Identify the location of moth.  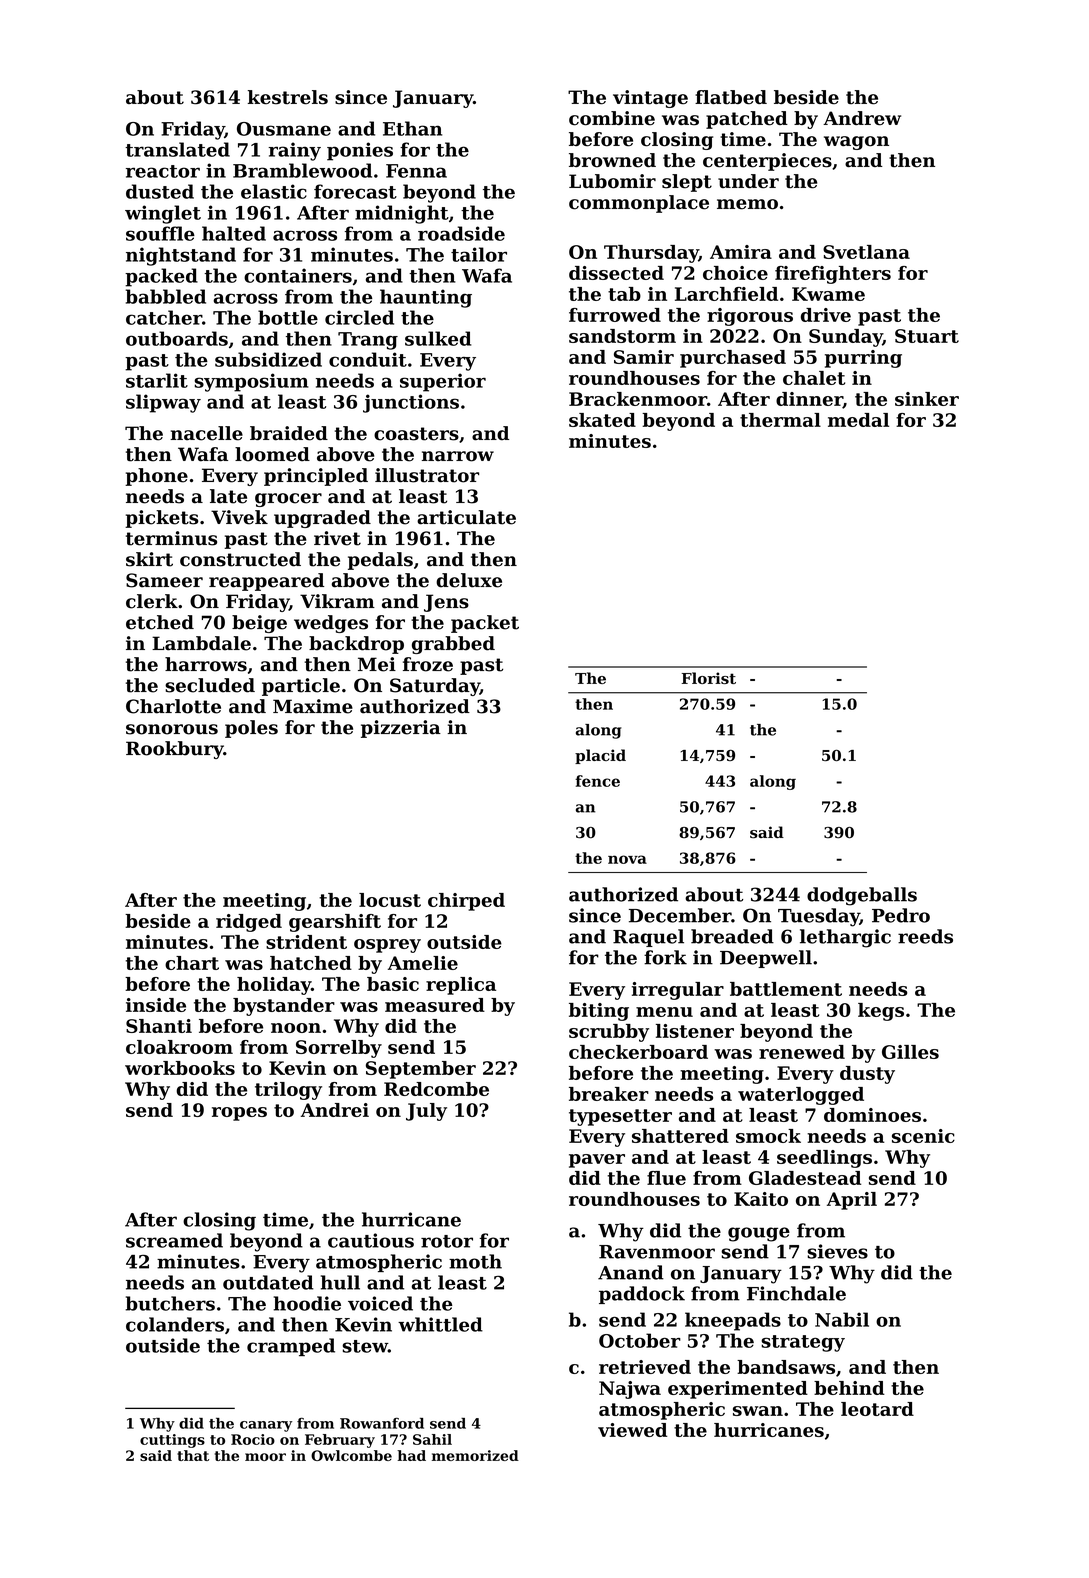
(475, 1261).
